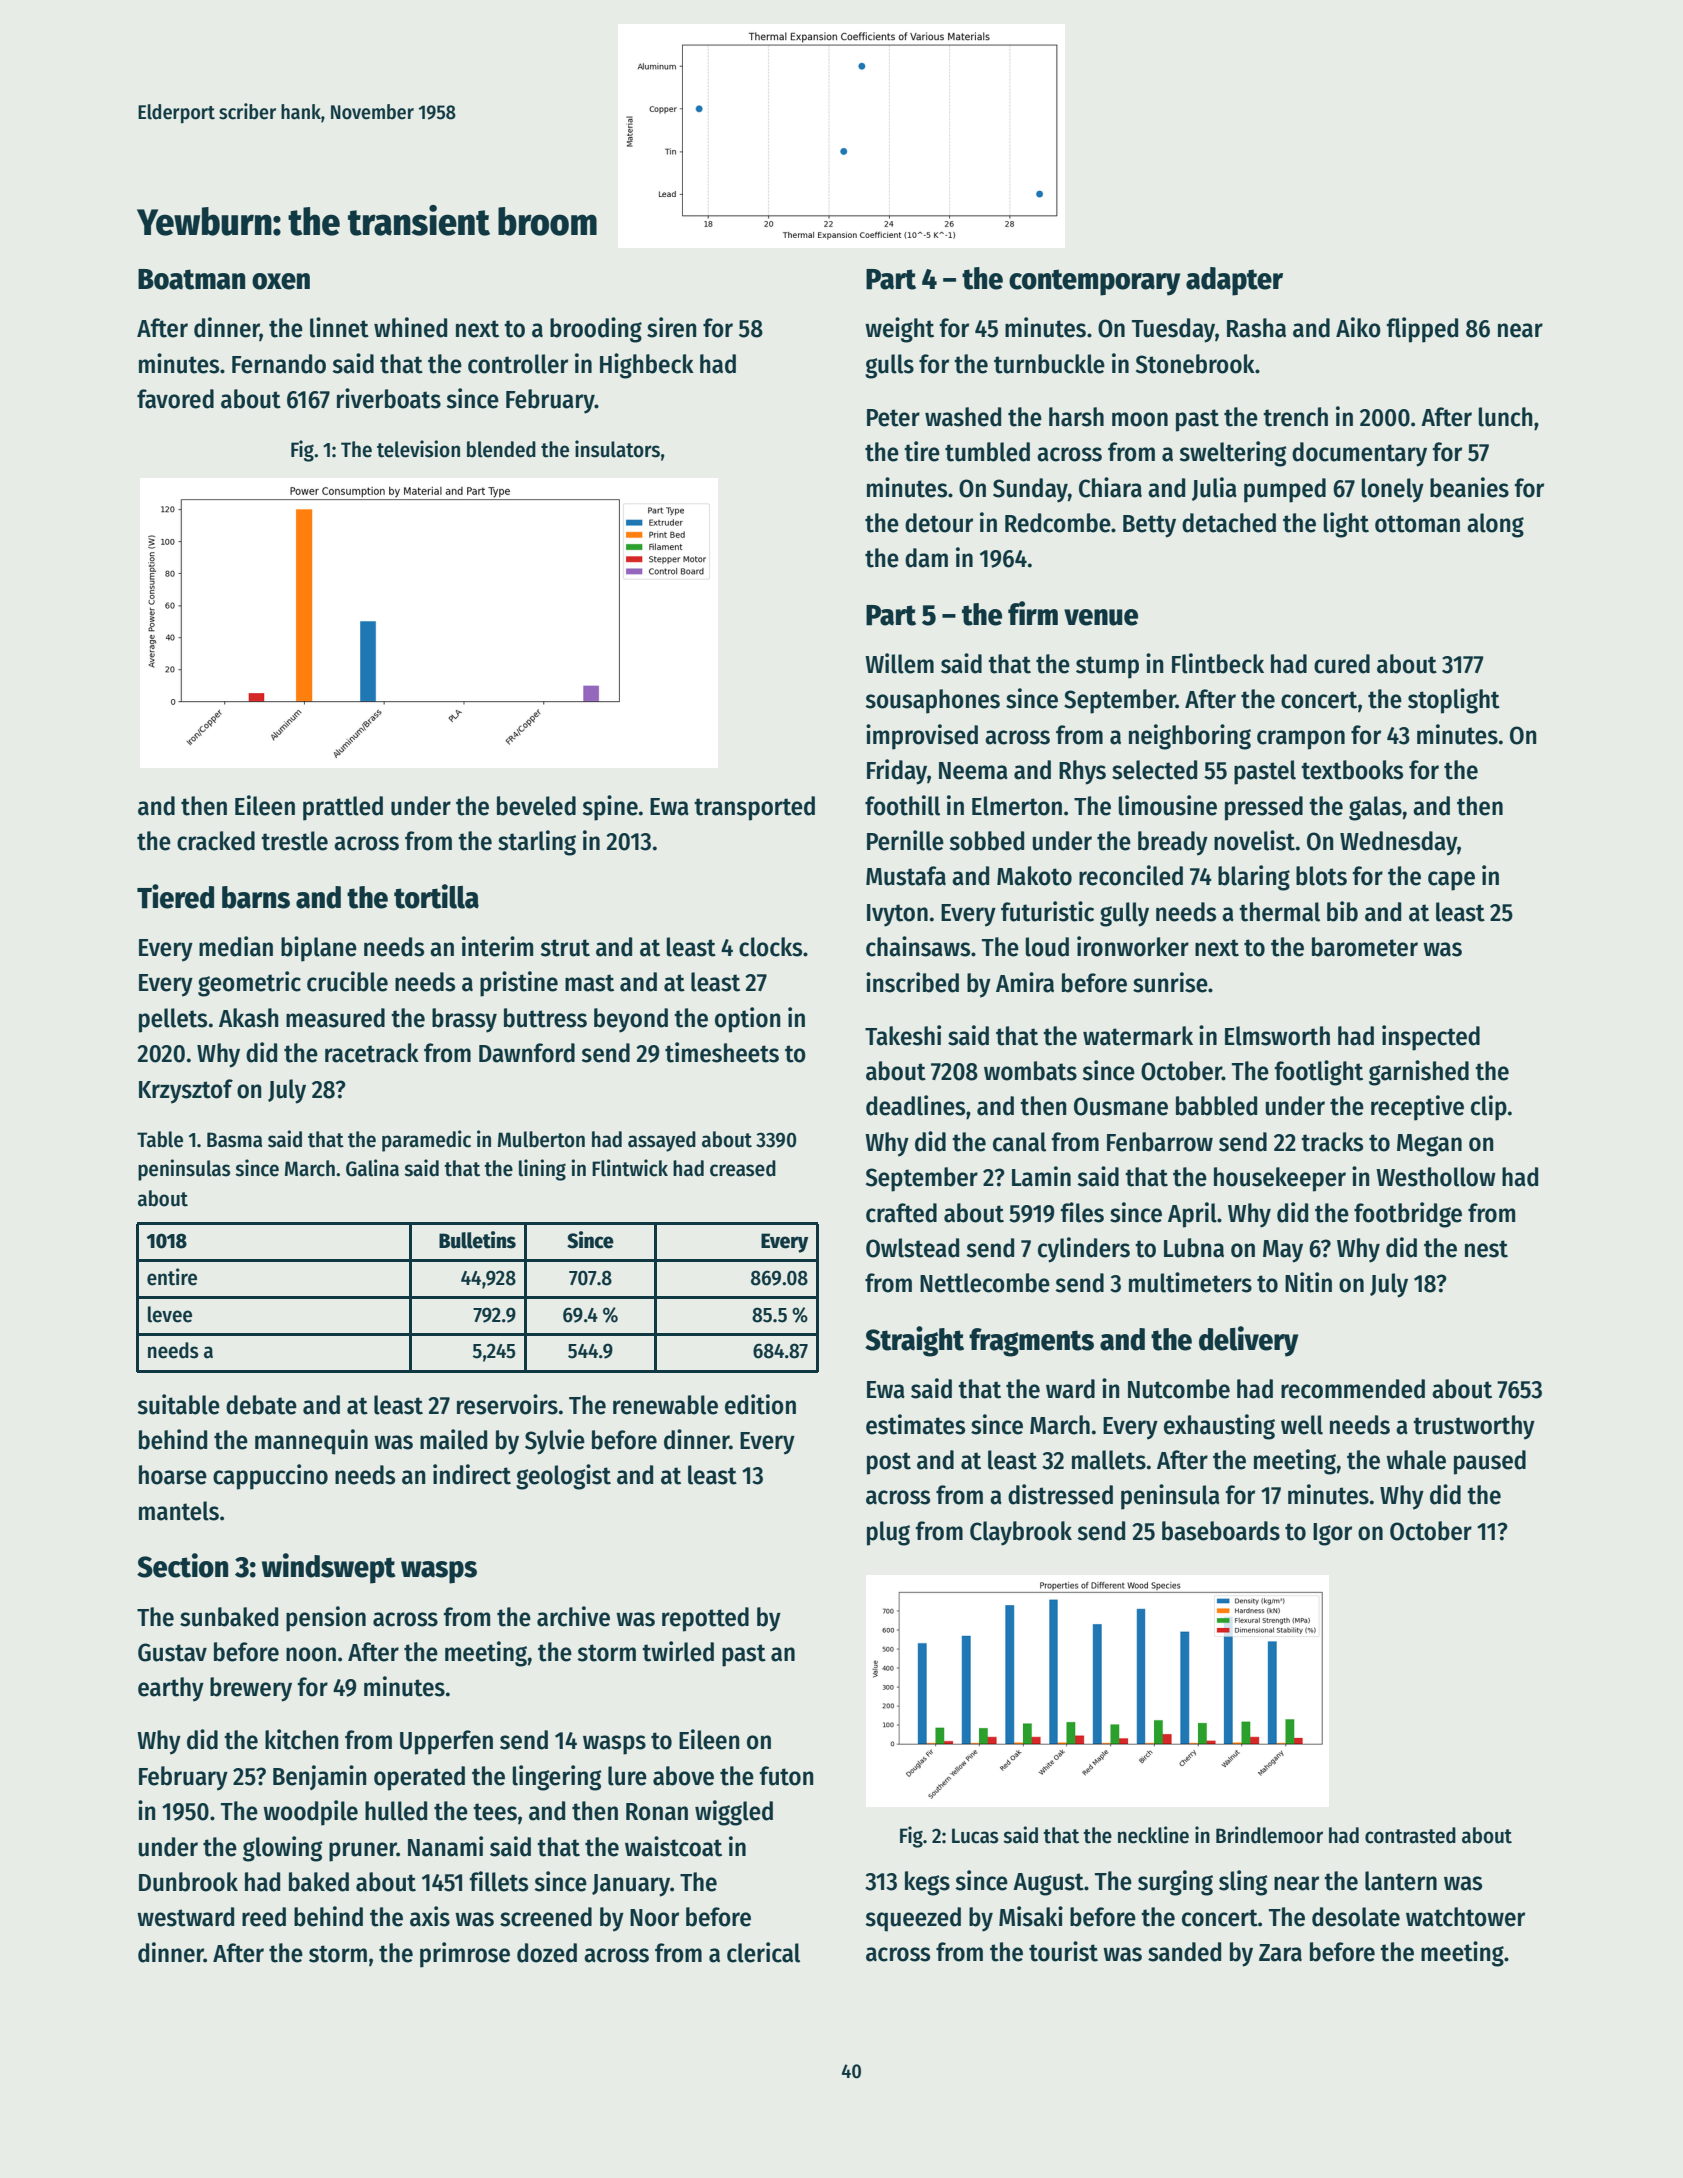 The width and height of the screenshot is (1683, 2178). Describe the element at coordinates (426, 1141) in the screenshot. I see `paramedic` at that location.
